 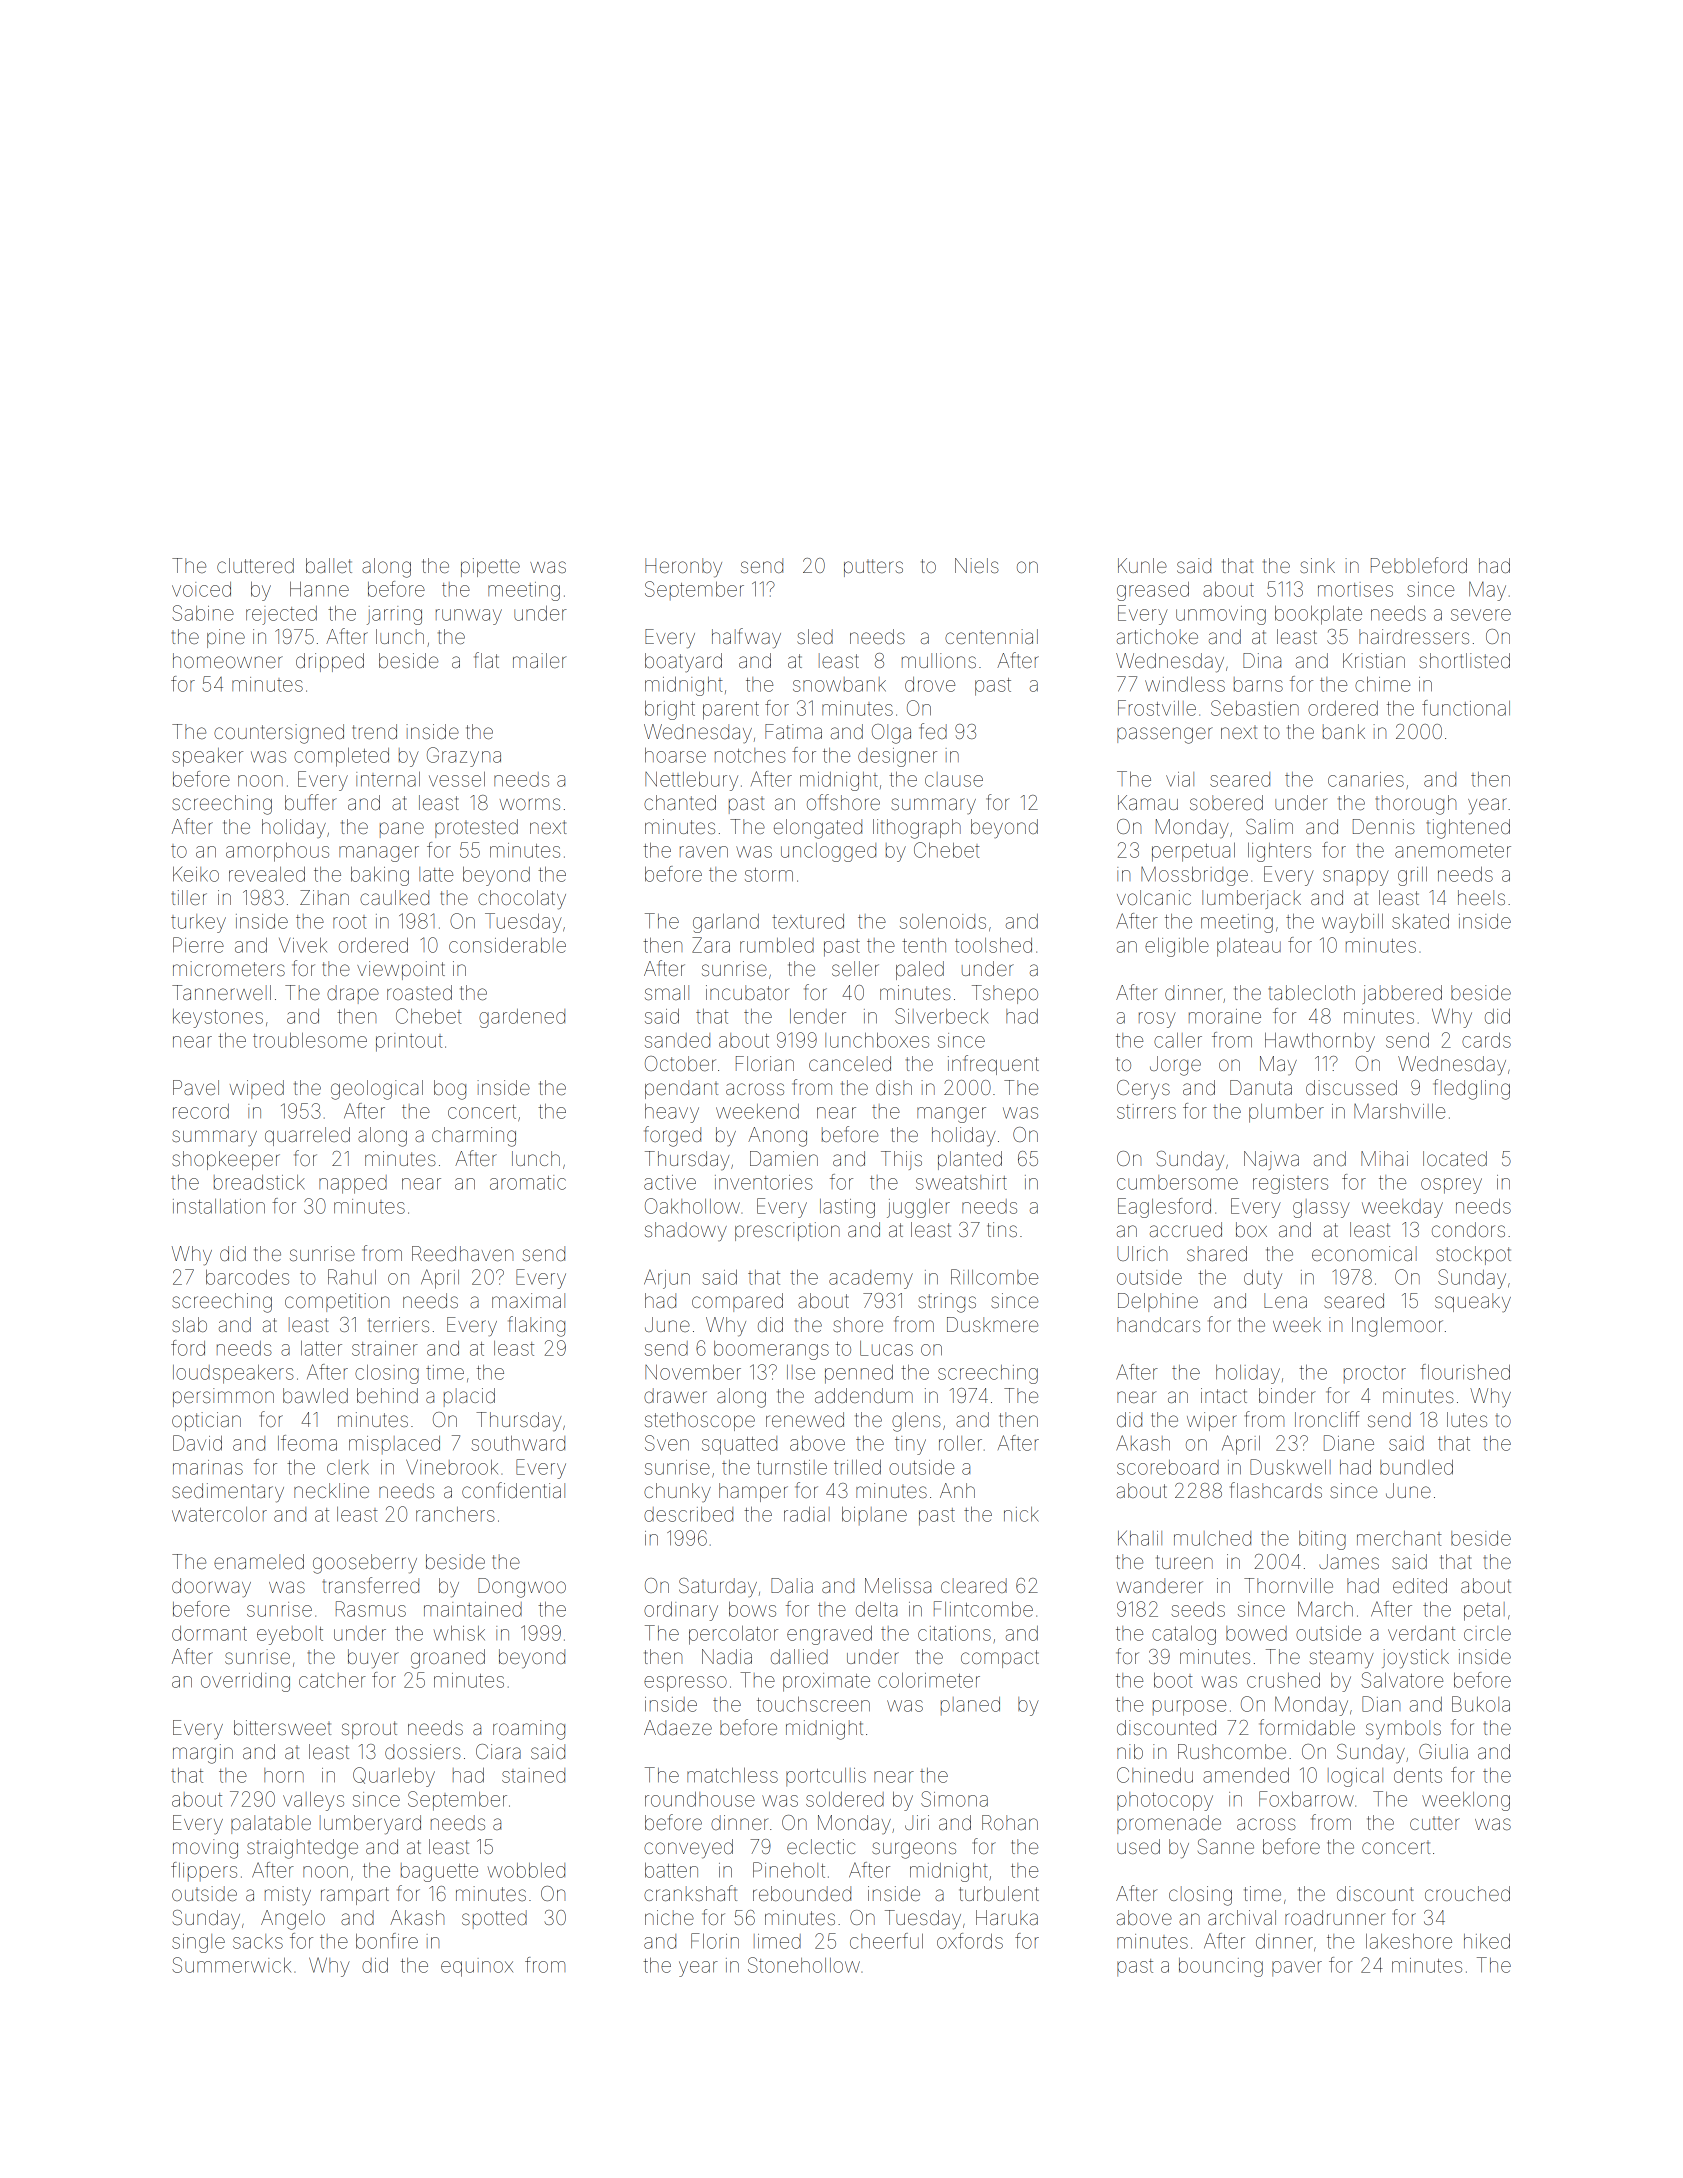 I want to click on cluttered, so click(x=255, y=565).
